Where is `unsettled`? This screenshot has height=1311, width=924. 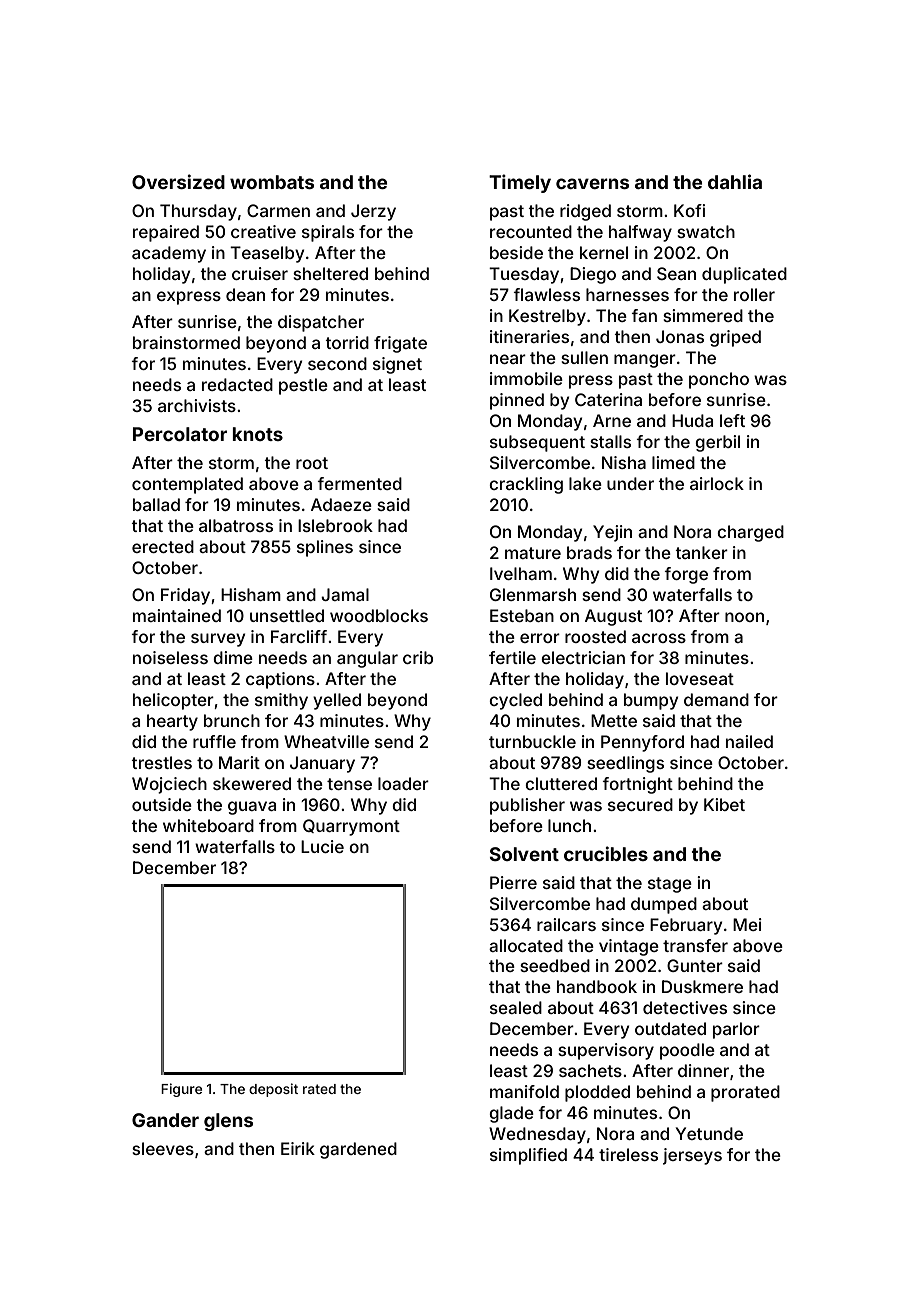
unsettled is located at coordinates (287, 615).
